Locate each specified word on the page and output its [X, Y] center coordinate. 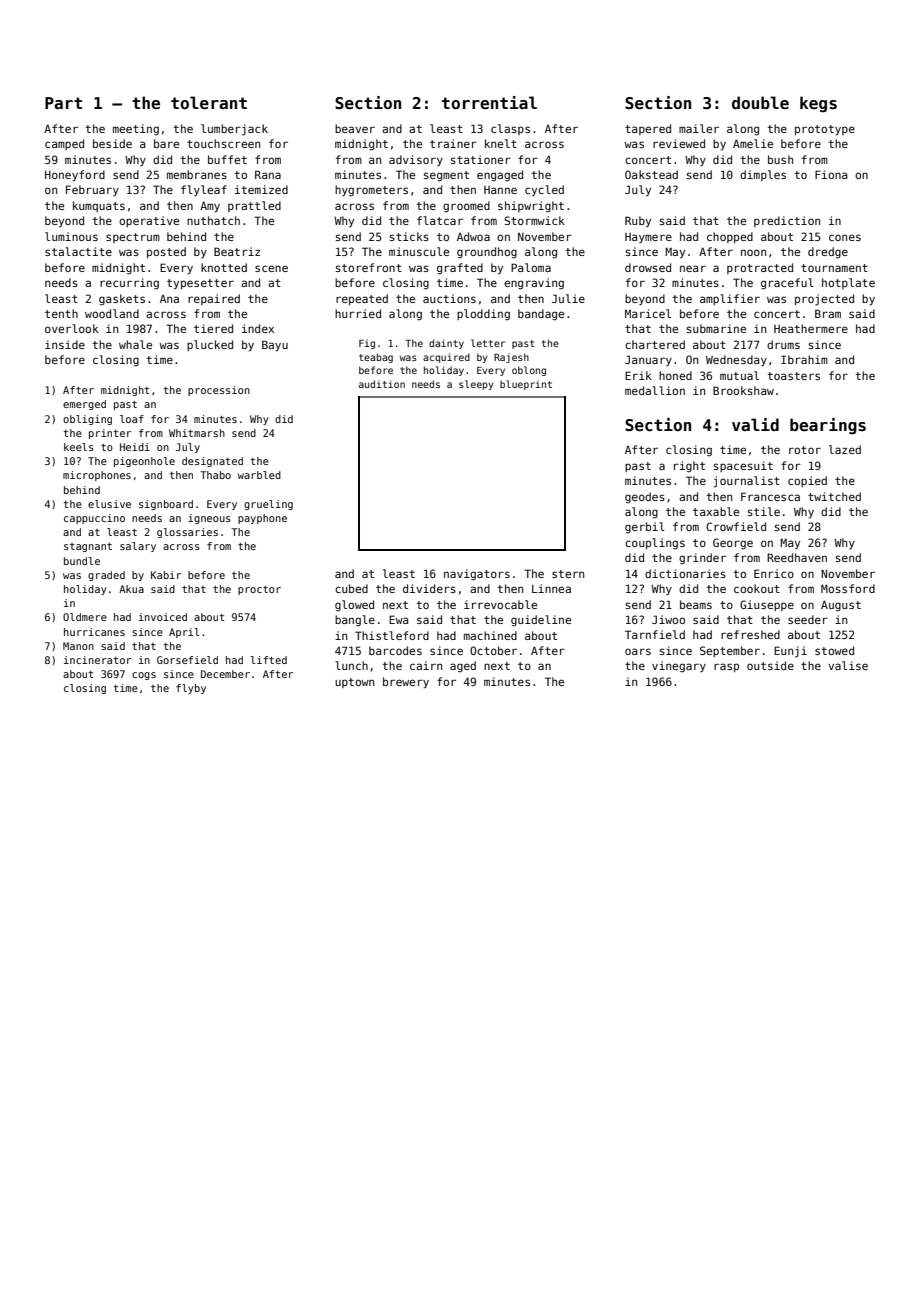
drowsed [648, 267]
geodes [645, 498]
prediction [787, 221]
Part [63, 103]
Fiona [831, 174]
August [841, 606]
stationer [481, 159]
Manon [78, 646]
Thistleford [392, 635]
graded [106, 576]
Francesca [770, 496]
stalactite [78, 251]
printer [110, 434]
